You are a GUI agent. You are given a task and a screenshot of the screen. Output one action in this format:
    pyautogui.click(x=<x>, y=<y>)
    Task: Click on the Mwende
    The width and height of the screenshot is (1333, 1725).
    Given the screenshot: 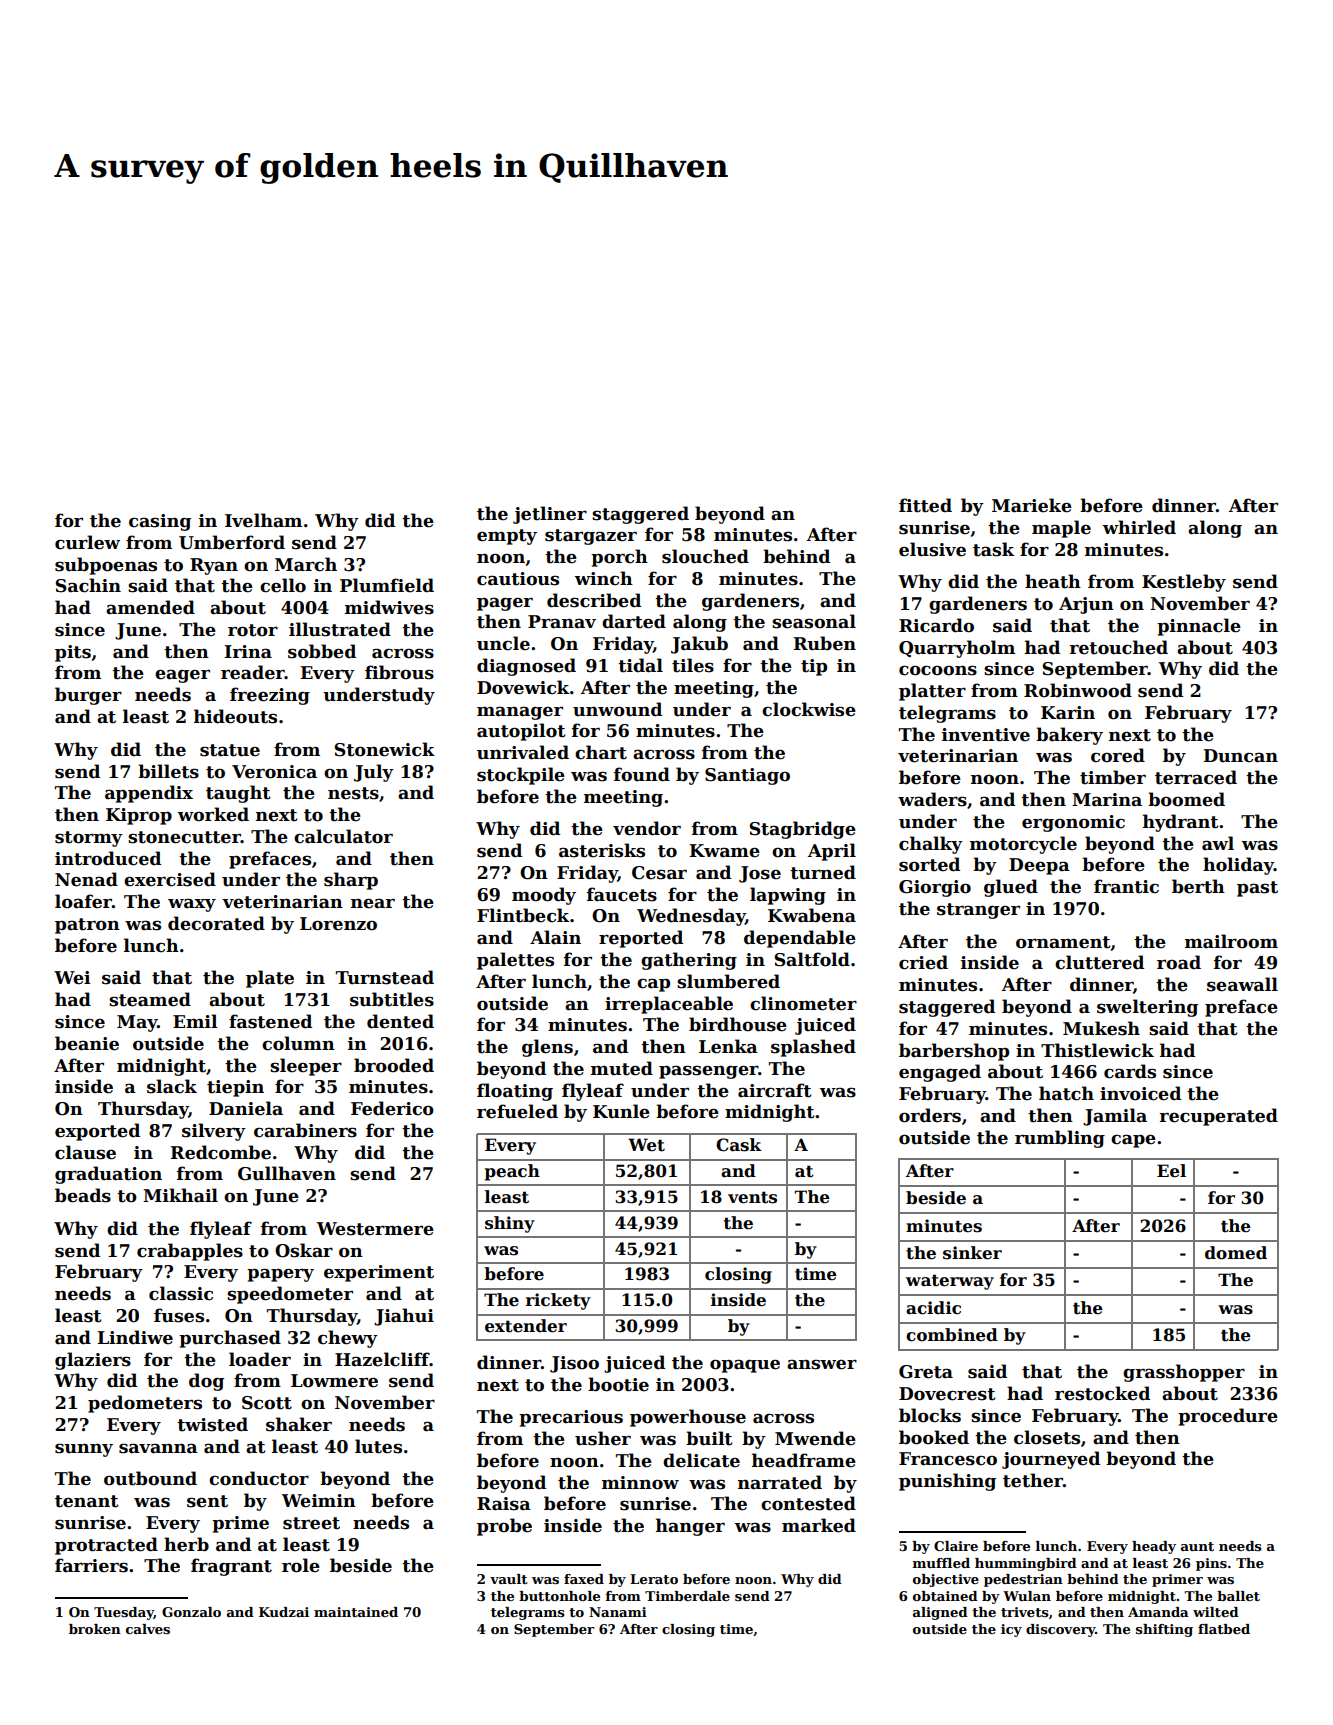 What is the action you would take?
    pyautogui.click(x=815, y=1438)
